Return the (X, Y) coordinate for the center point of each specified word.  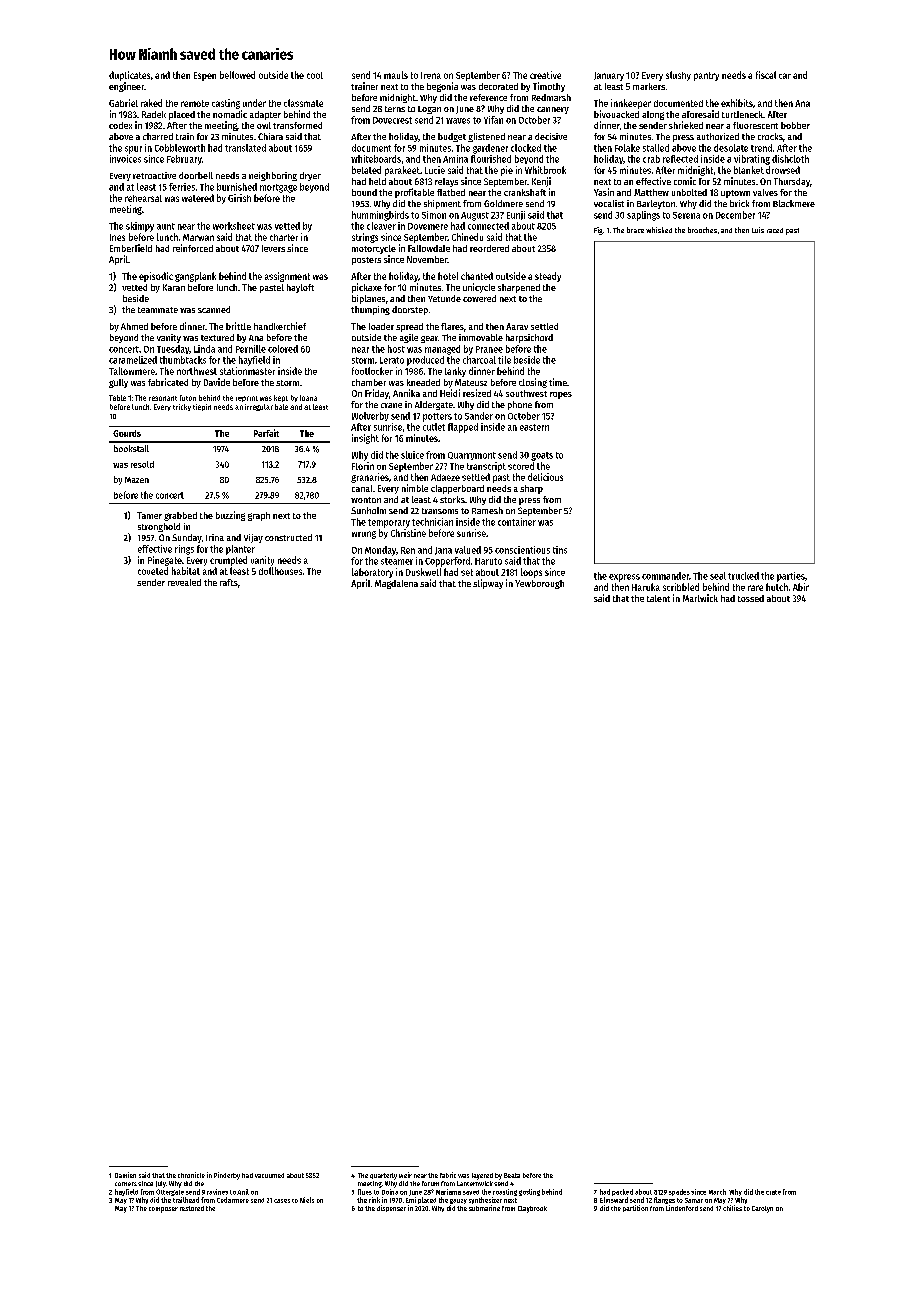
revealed (184, 582)
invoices (125, 159)
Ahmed (134, 326)
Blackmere (794, 203)
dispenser (391, 1208)
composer (163, 1210)
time (558, 382)
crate (773, 1192)
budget (452, 137)
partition (635, 1208)
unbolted (689, 192)
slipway (488, 584)
